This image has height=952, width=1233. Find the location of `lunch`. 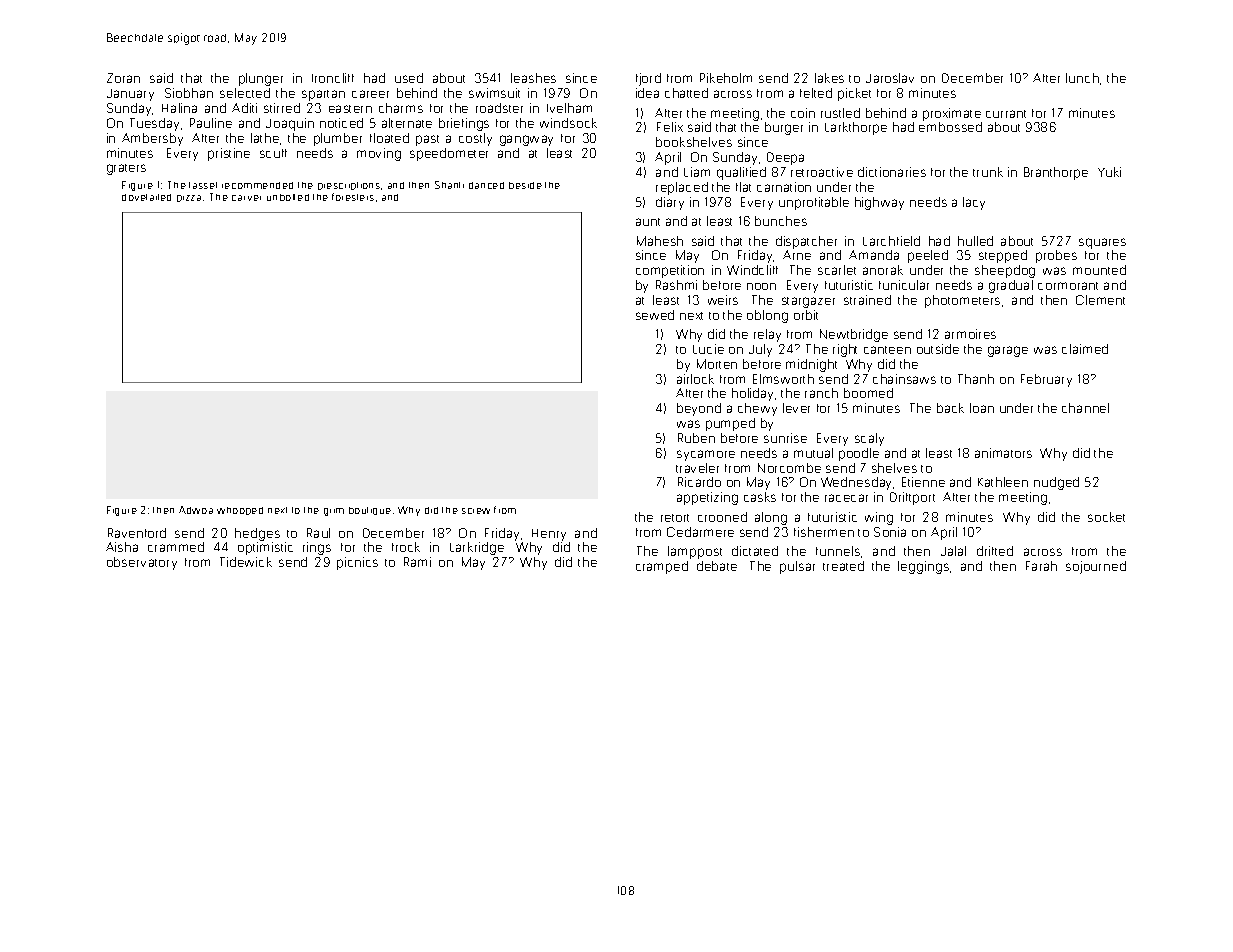

lunch is located at coordinates (1082, 78).
